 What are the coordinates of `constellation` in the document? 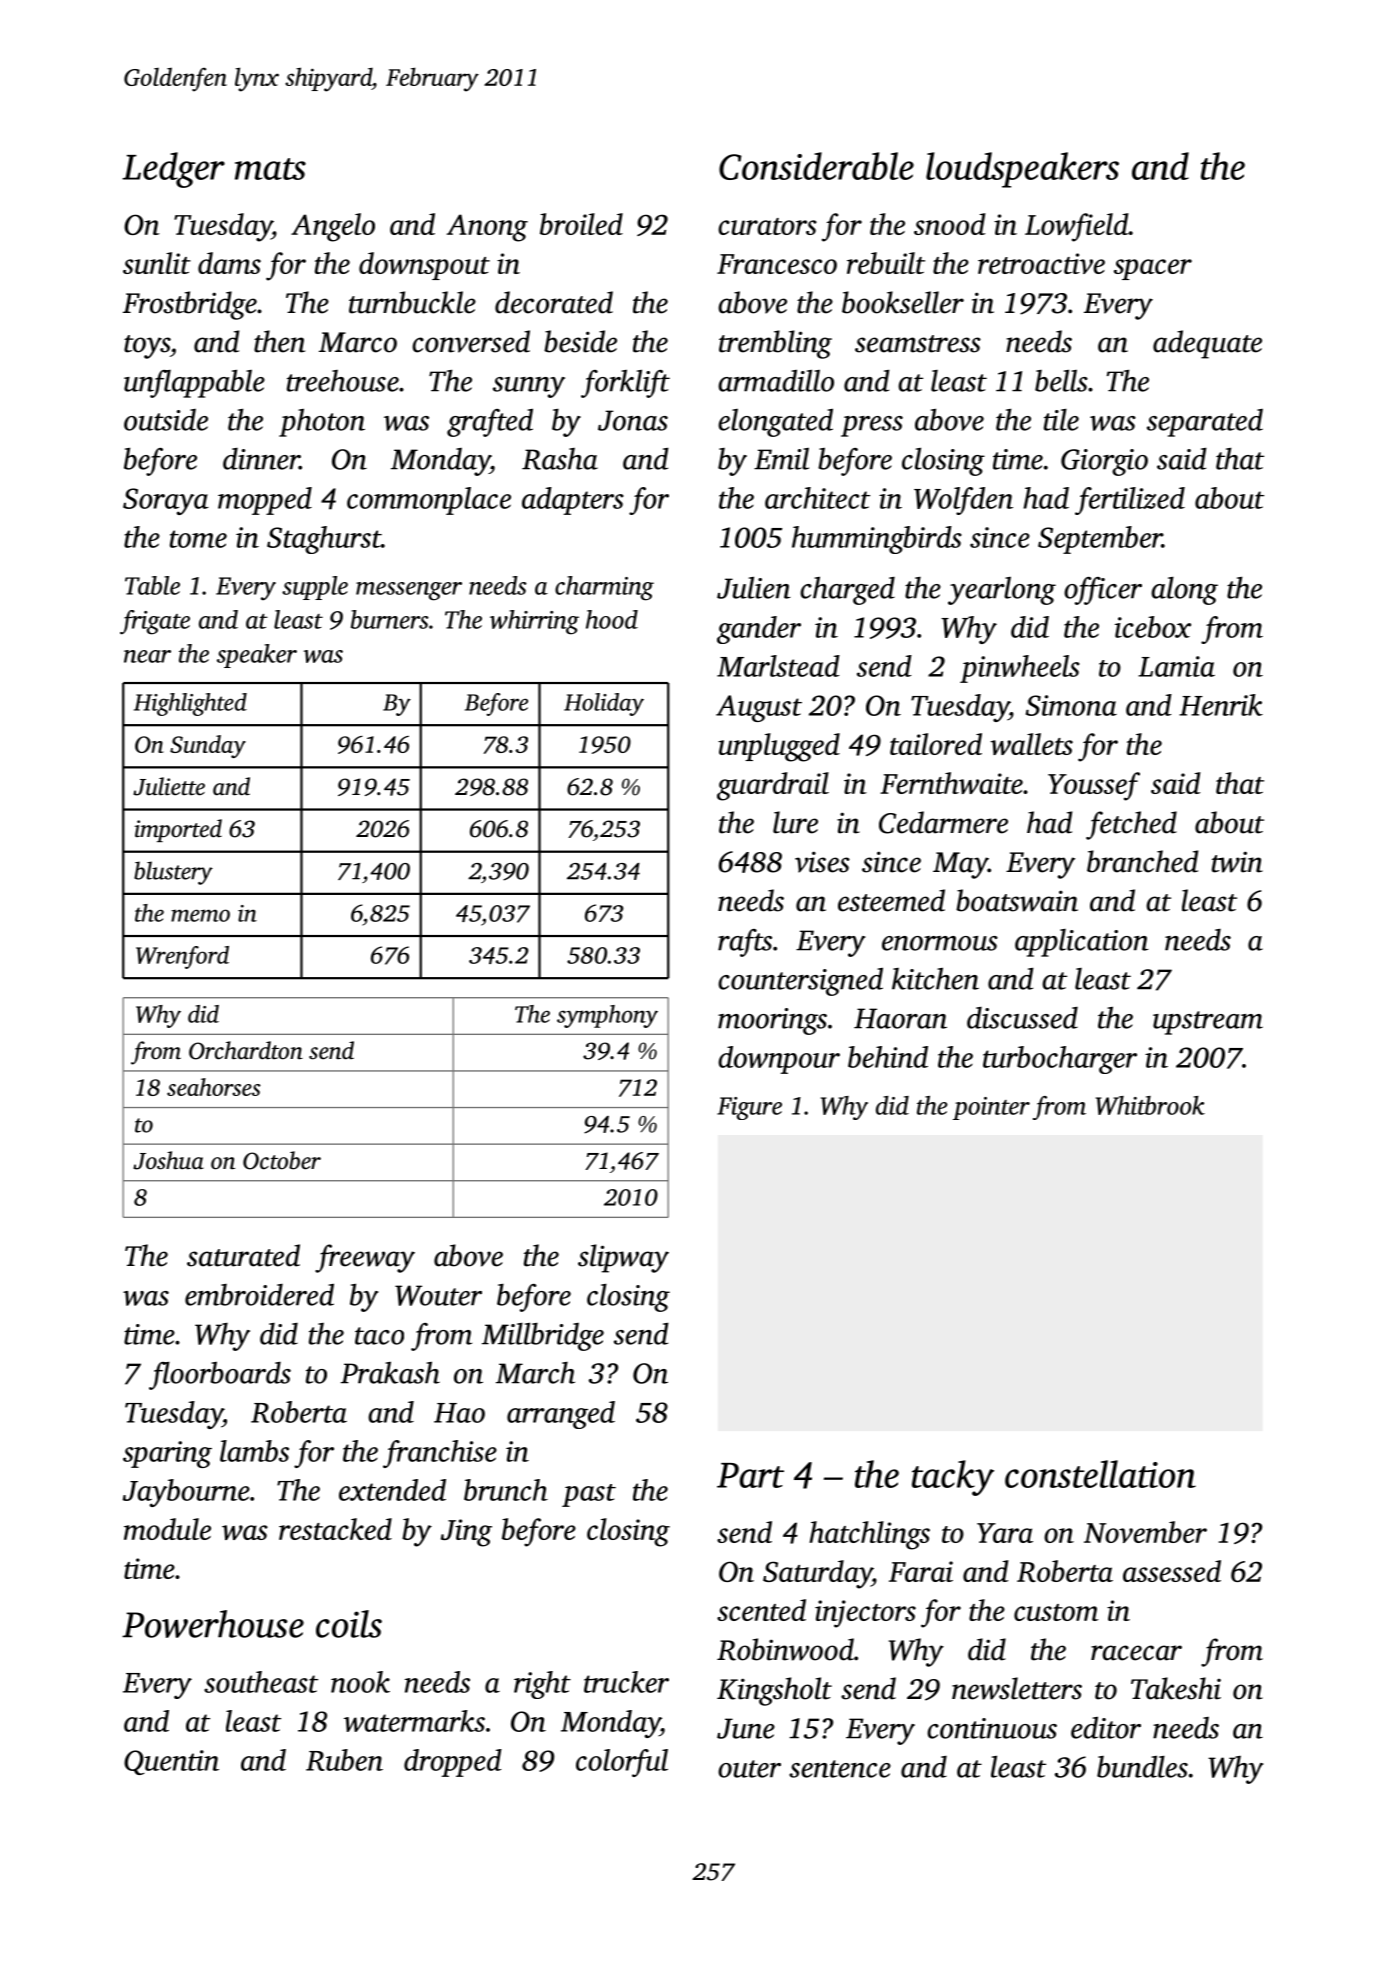 It's located at (1100, 1474).
